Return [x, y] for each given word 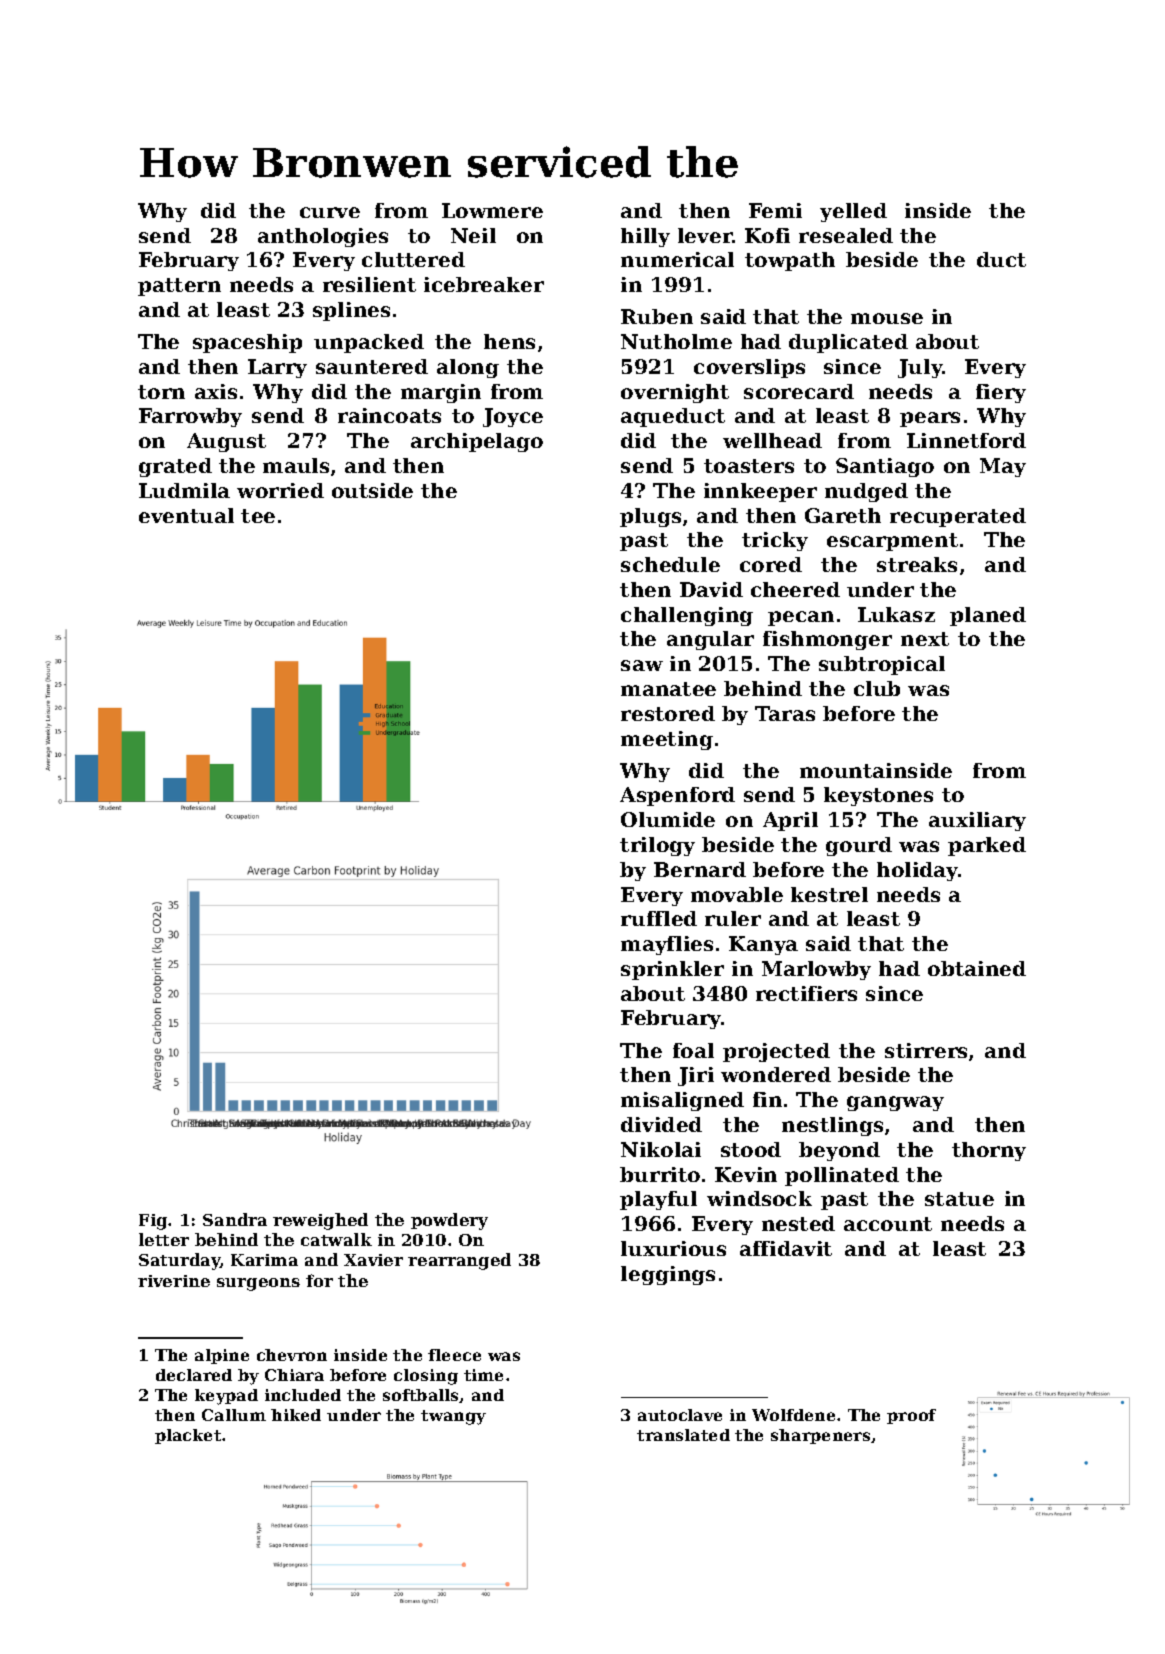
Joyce [513, 417]
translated [683, 1435]
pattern [179, 287]
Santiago [885, 467]
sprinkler [672, 970]
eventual [186, 515]
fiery [1001, 393]
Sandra [235, 1219]
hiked [296, 1415]
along [468, 368]
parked [987, 846]
